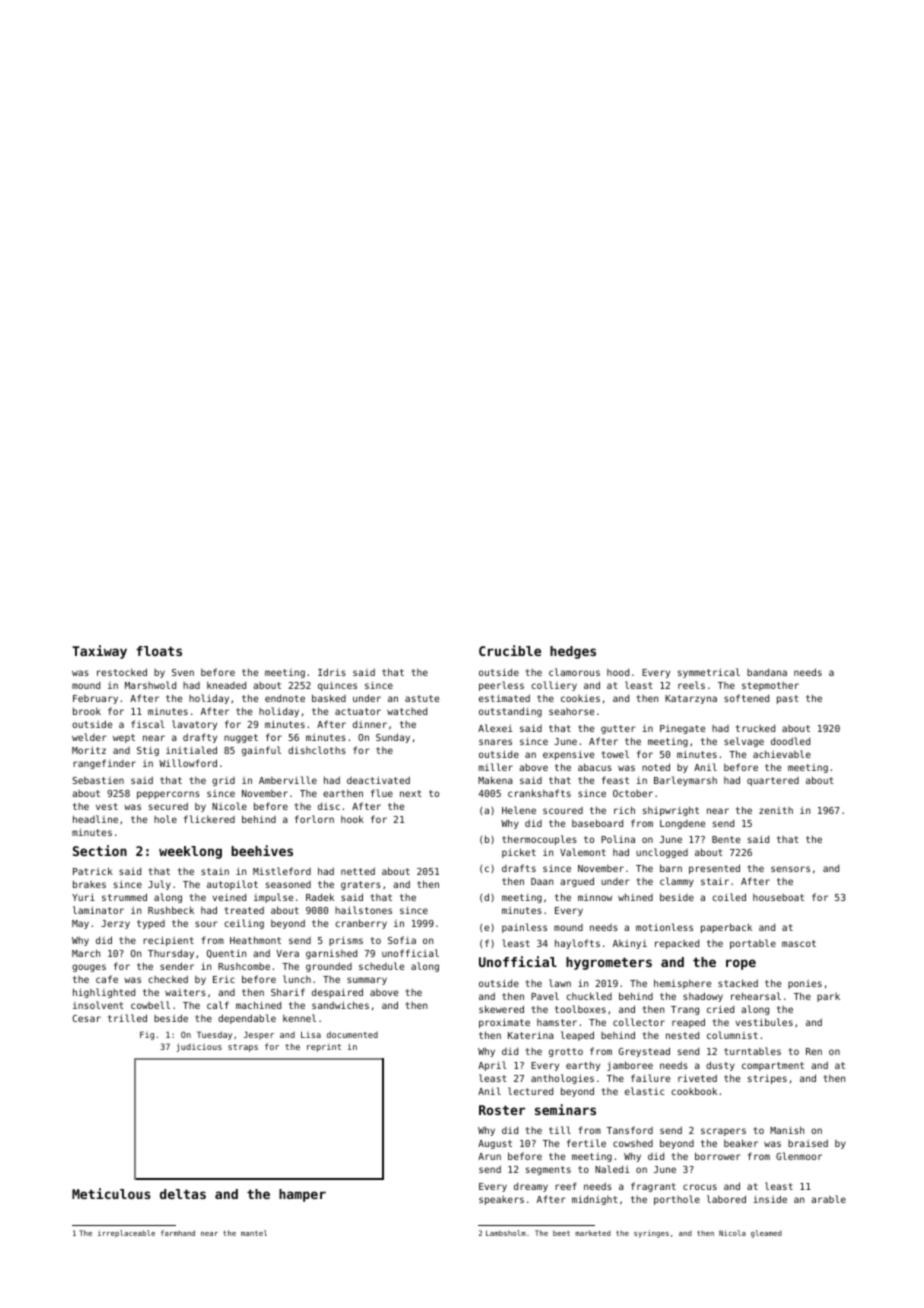 The image size is (924, 1308). I want to click on lawn, so click(560, 983).
